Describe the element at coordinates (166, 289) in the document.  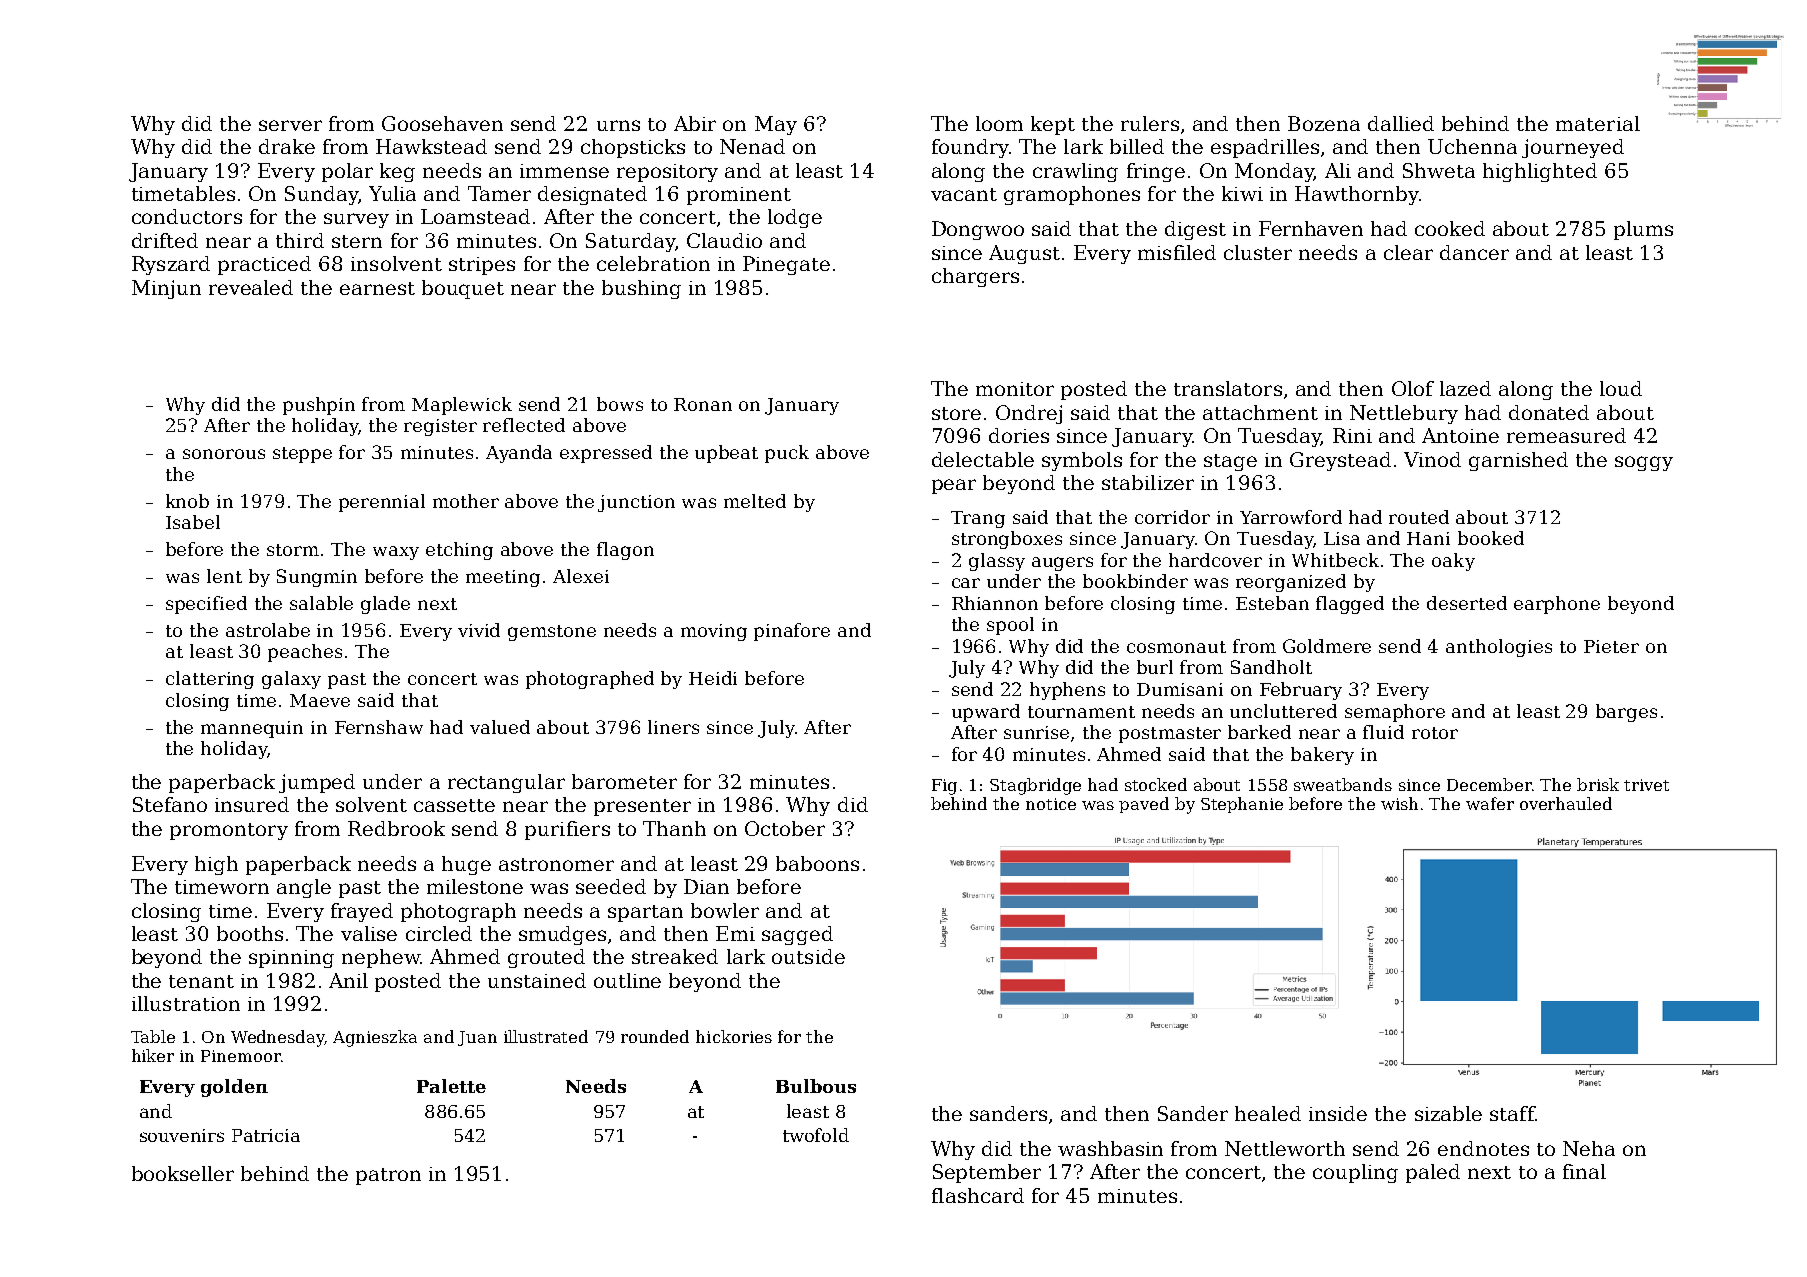
I see `Minjun` at that location.
